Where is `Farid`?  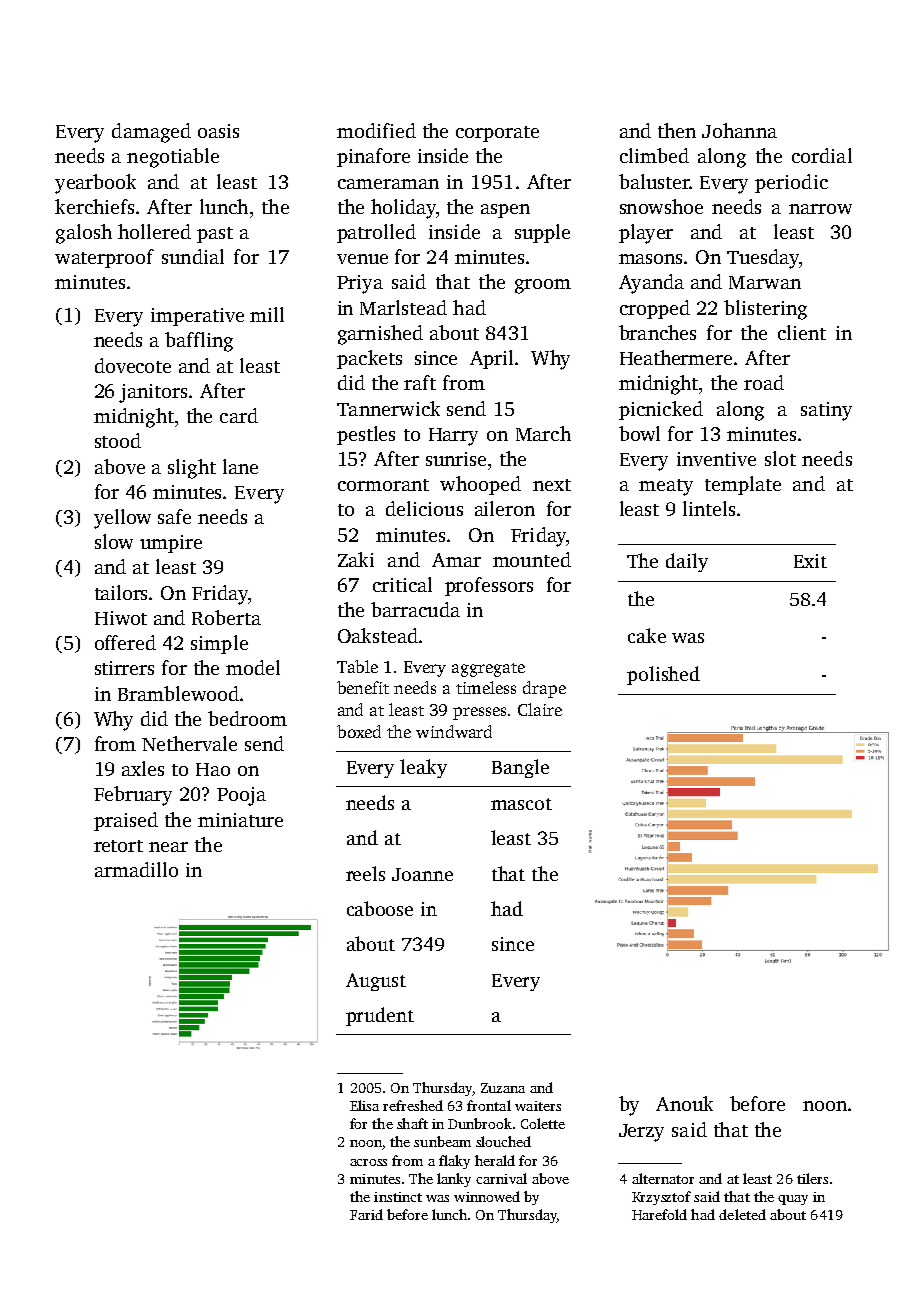
Farid is located at coordinates (366, 1214).
